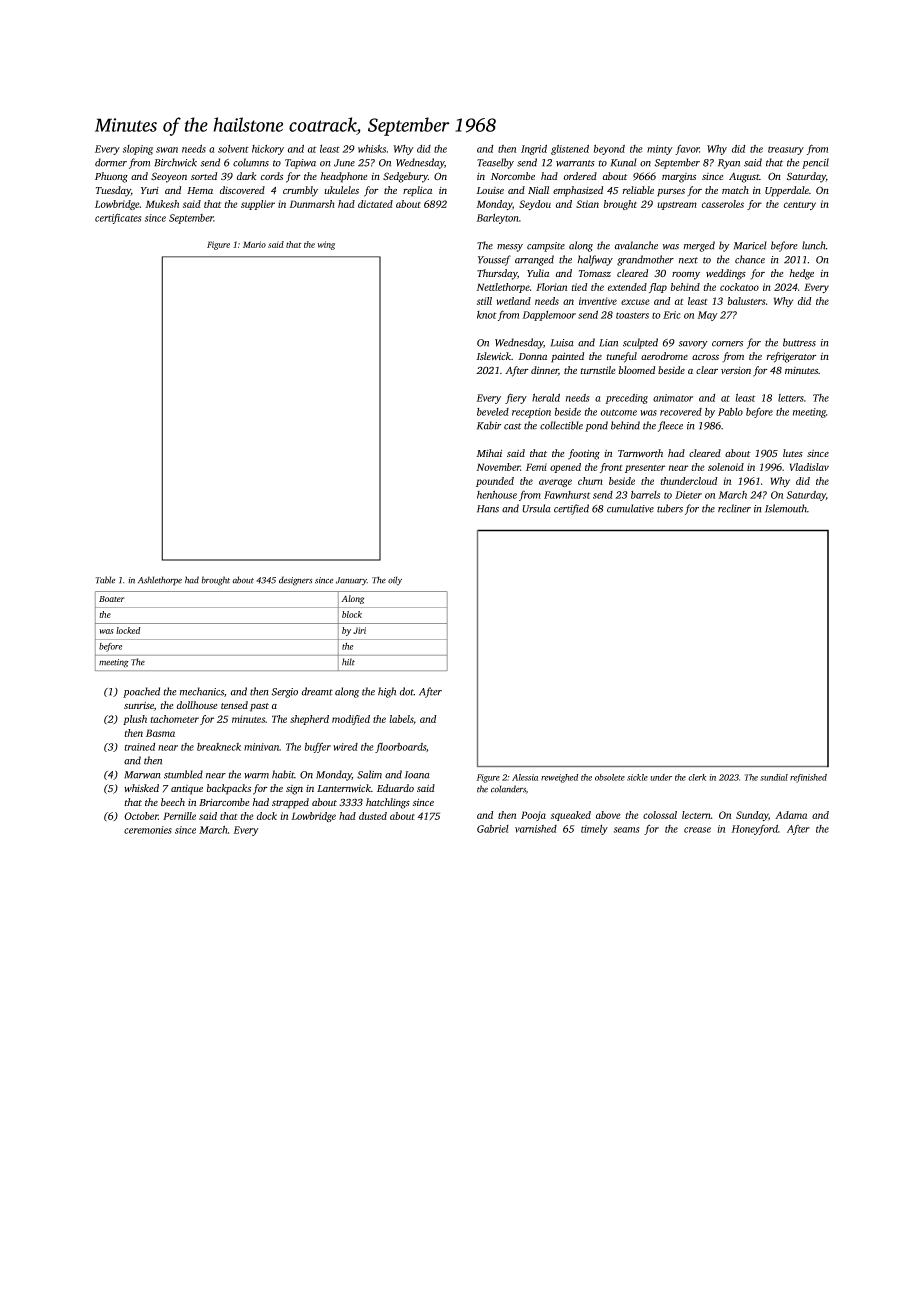  I want to click on pencil, so click(815, 163).
